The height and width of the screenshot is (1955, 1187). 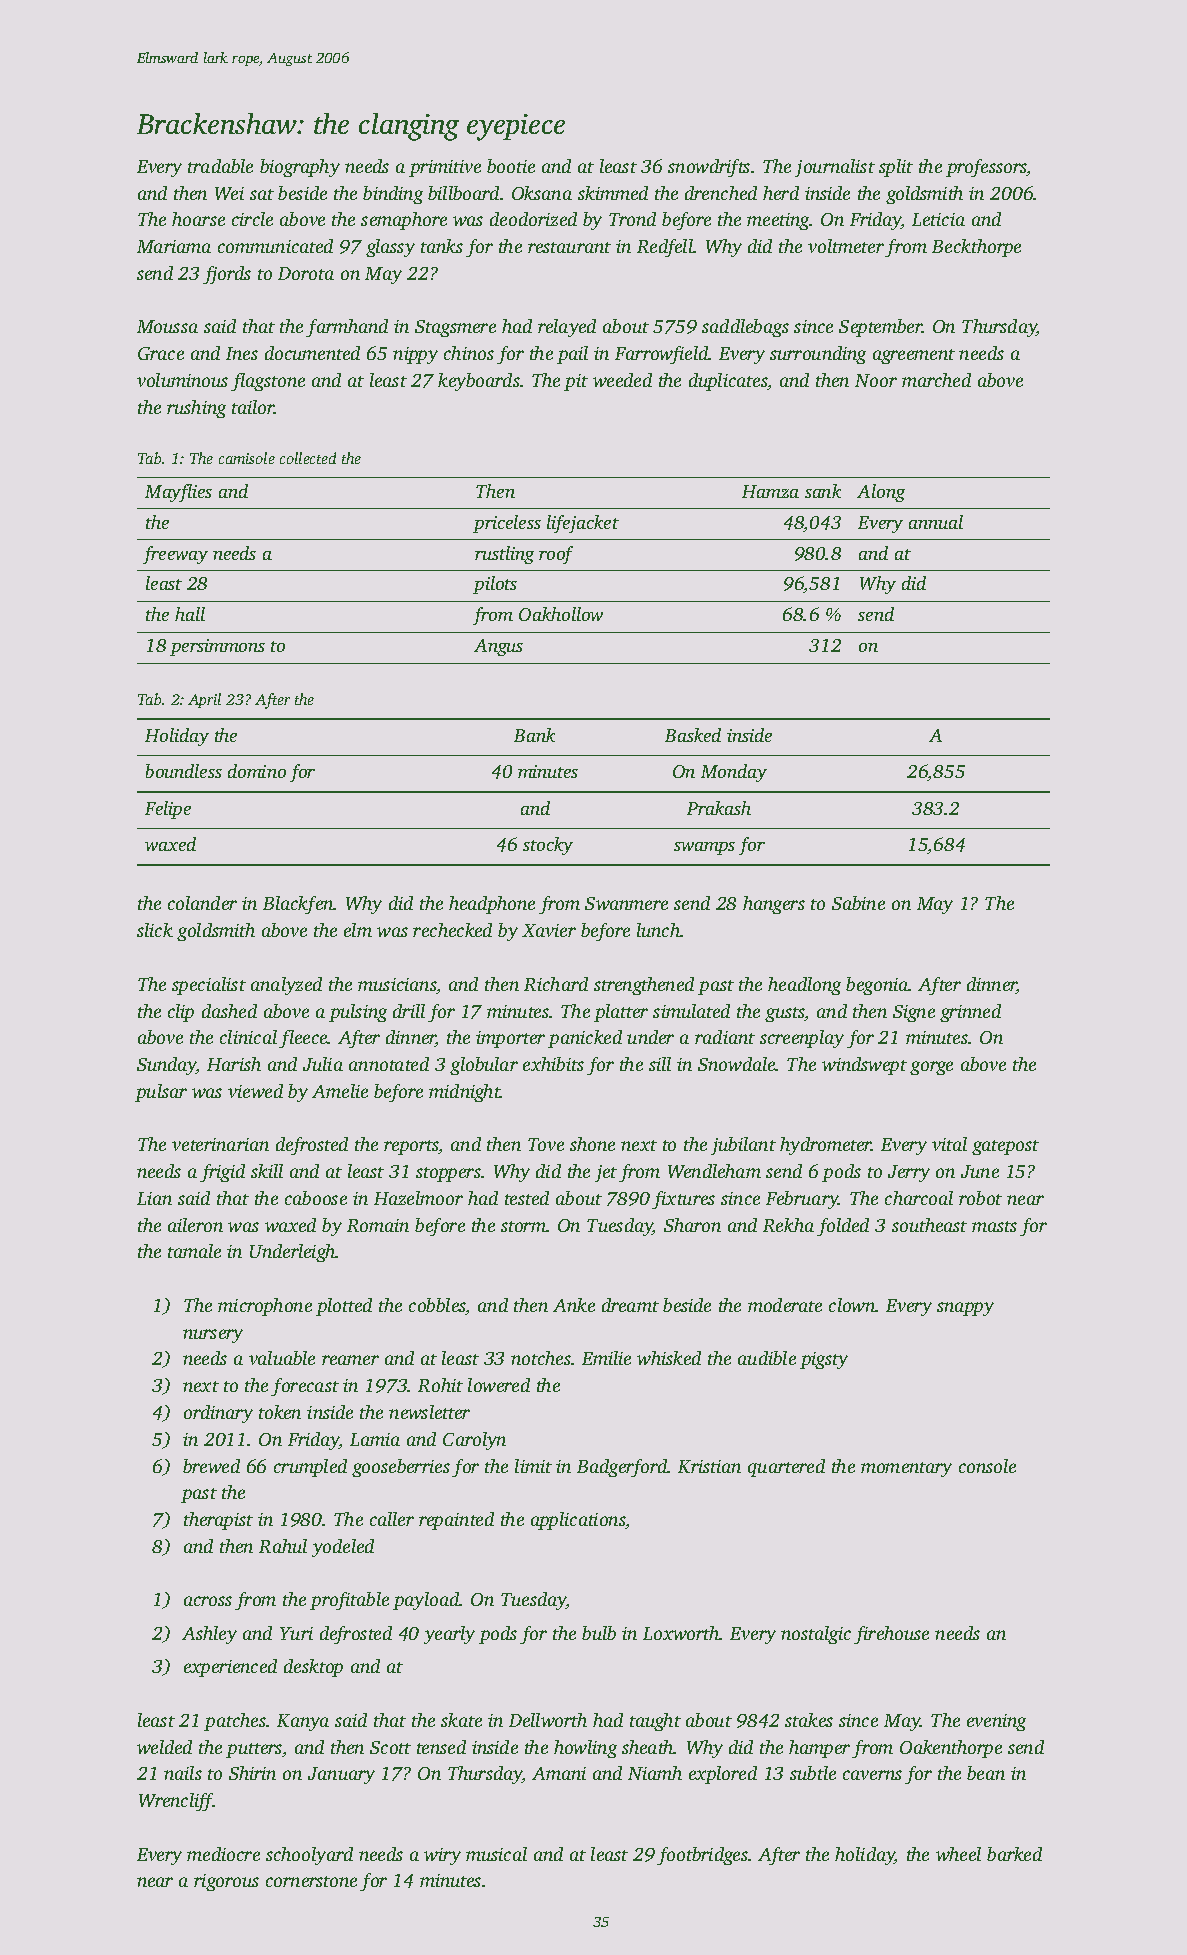 What do you see at coordinates (510, 1039) in the screenshot?
I see `importer` at bounding box center [510, 1039].
